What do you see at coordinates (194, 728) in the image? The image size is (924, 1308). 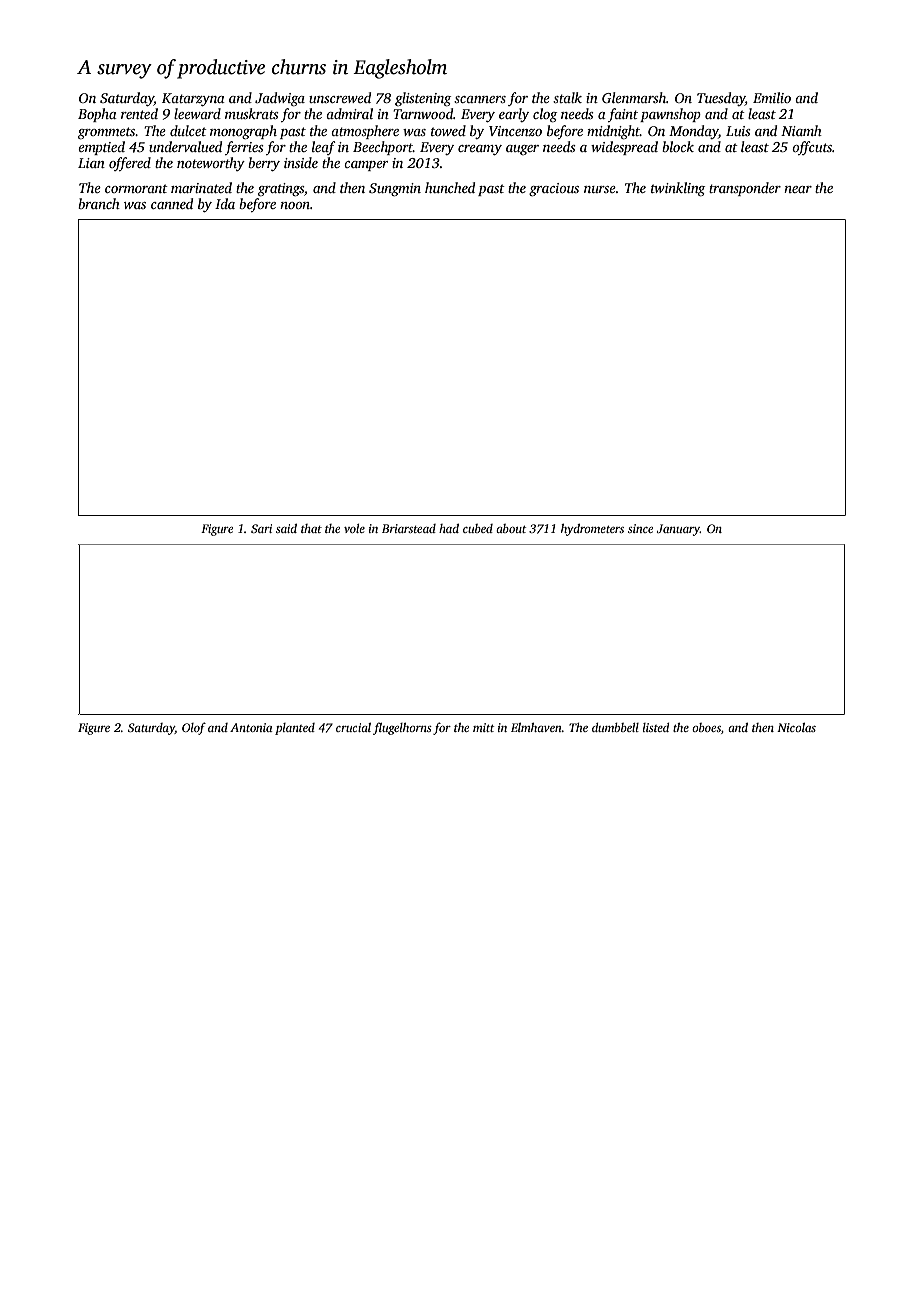 I see `Olof` at bounding box center [194, 728].
